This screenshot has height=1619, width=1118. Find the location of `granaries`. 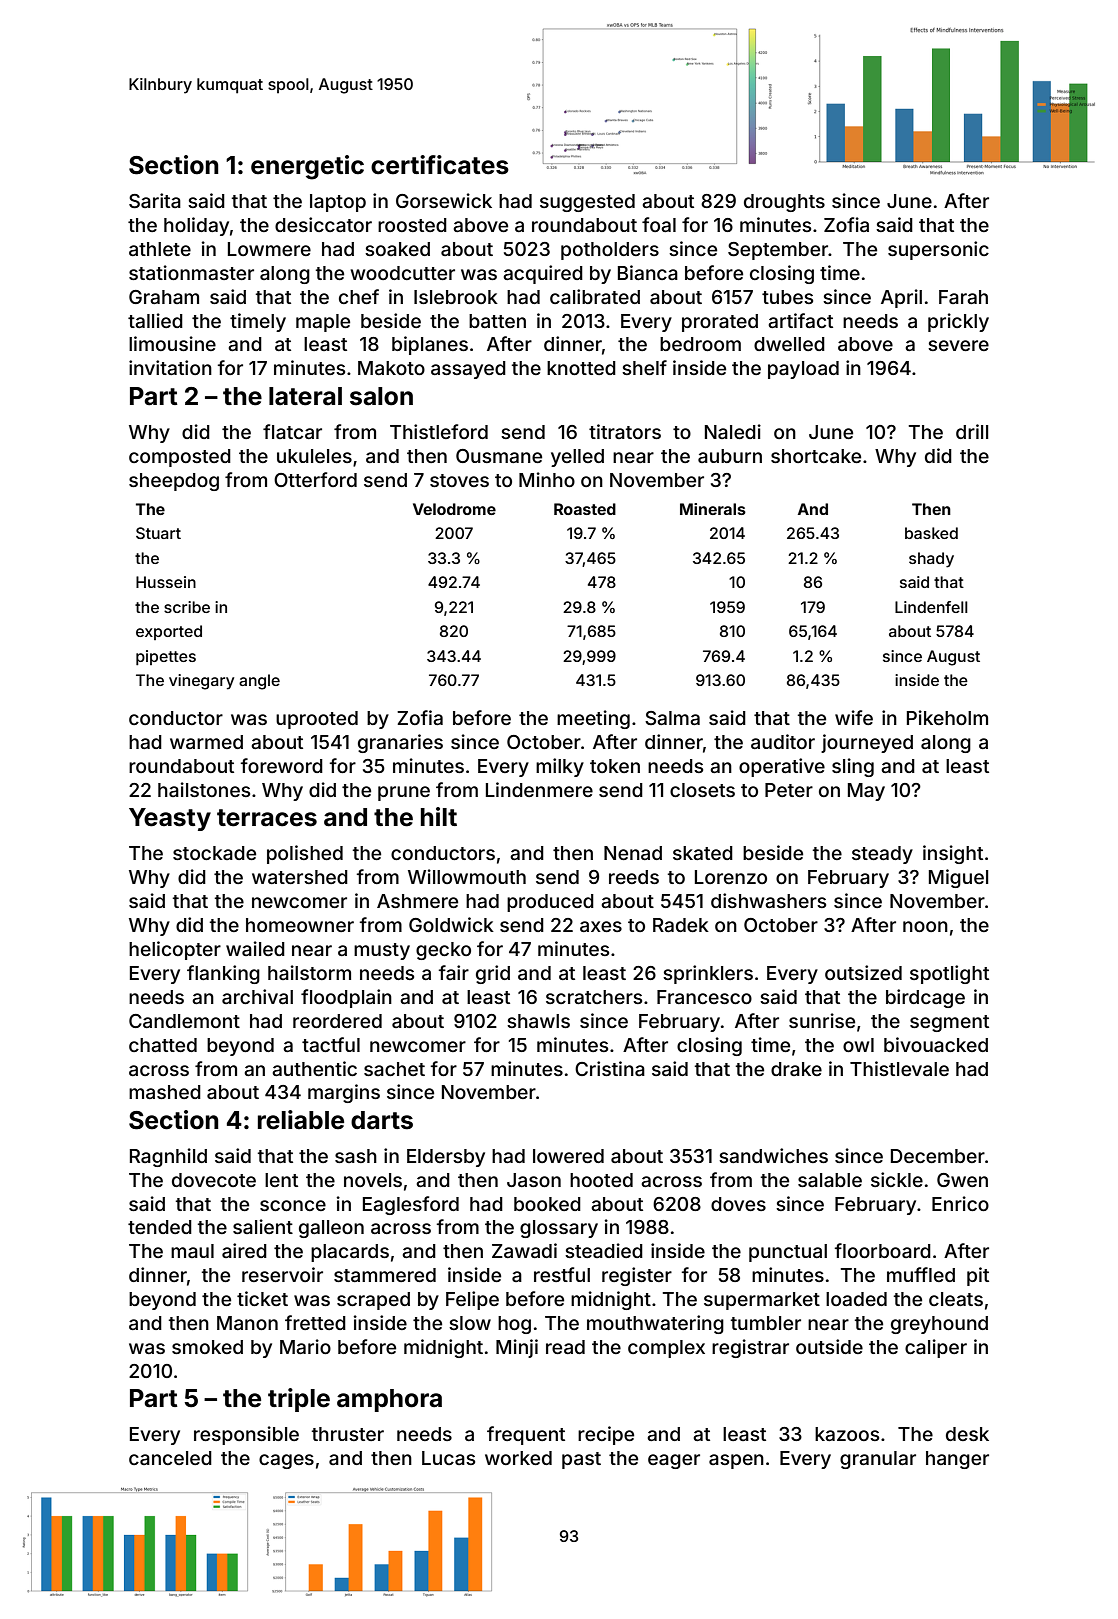

granaries is located at coordinates (400, 743).
